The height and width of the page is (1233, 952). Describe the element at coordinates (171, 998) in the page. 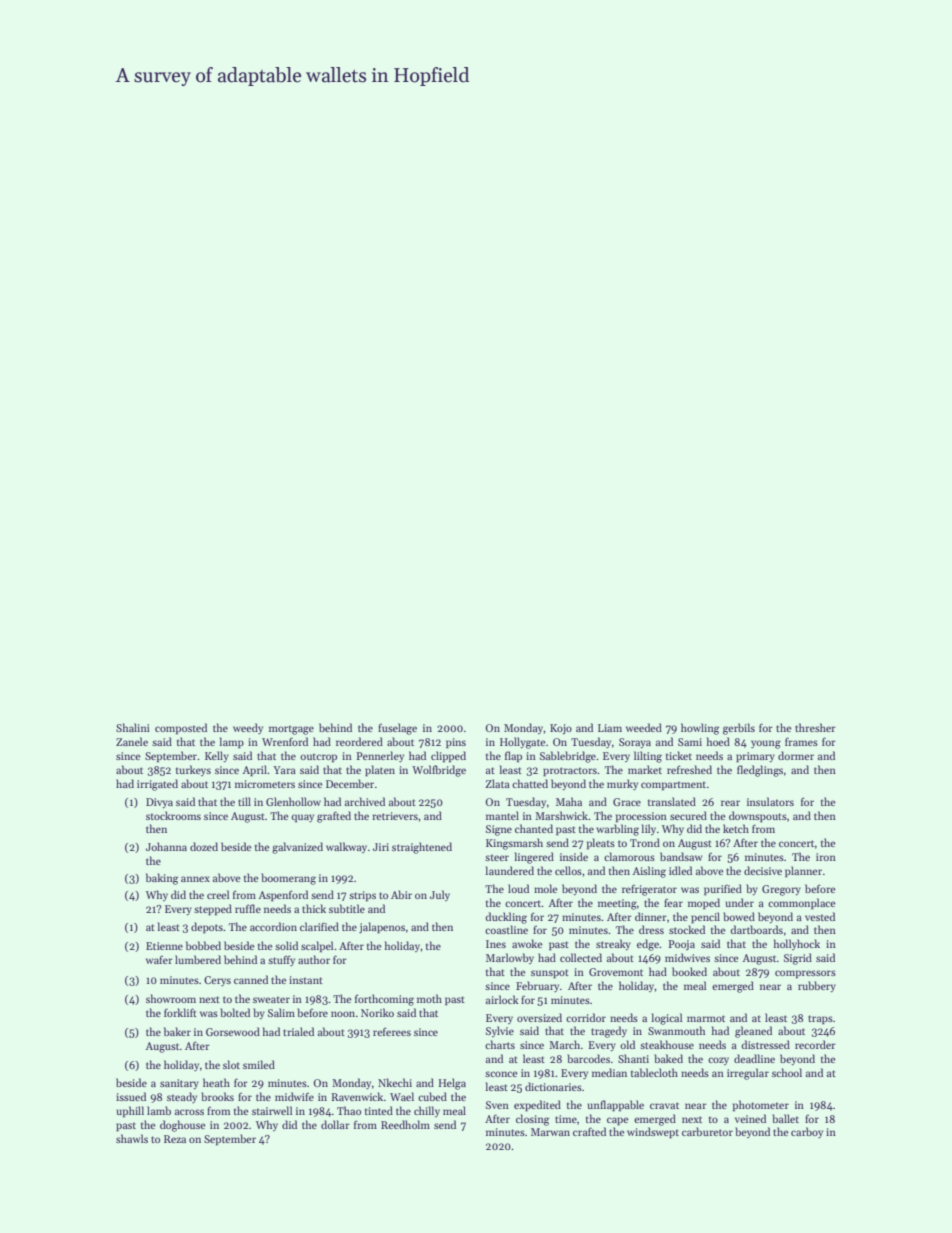

I see `showroom` at that location.
